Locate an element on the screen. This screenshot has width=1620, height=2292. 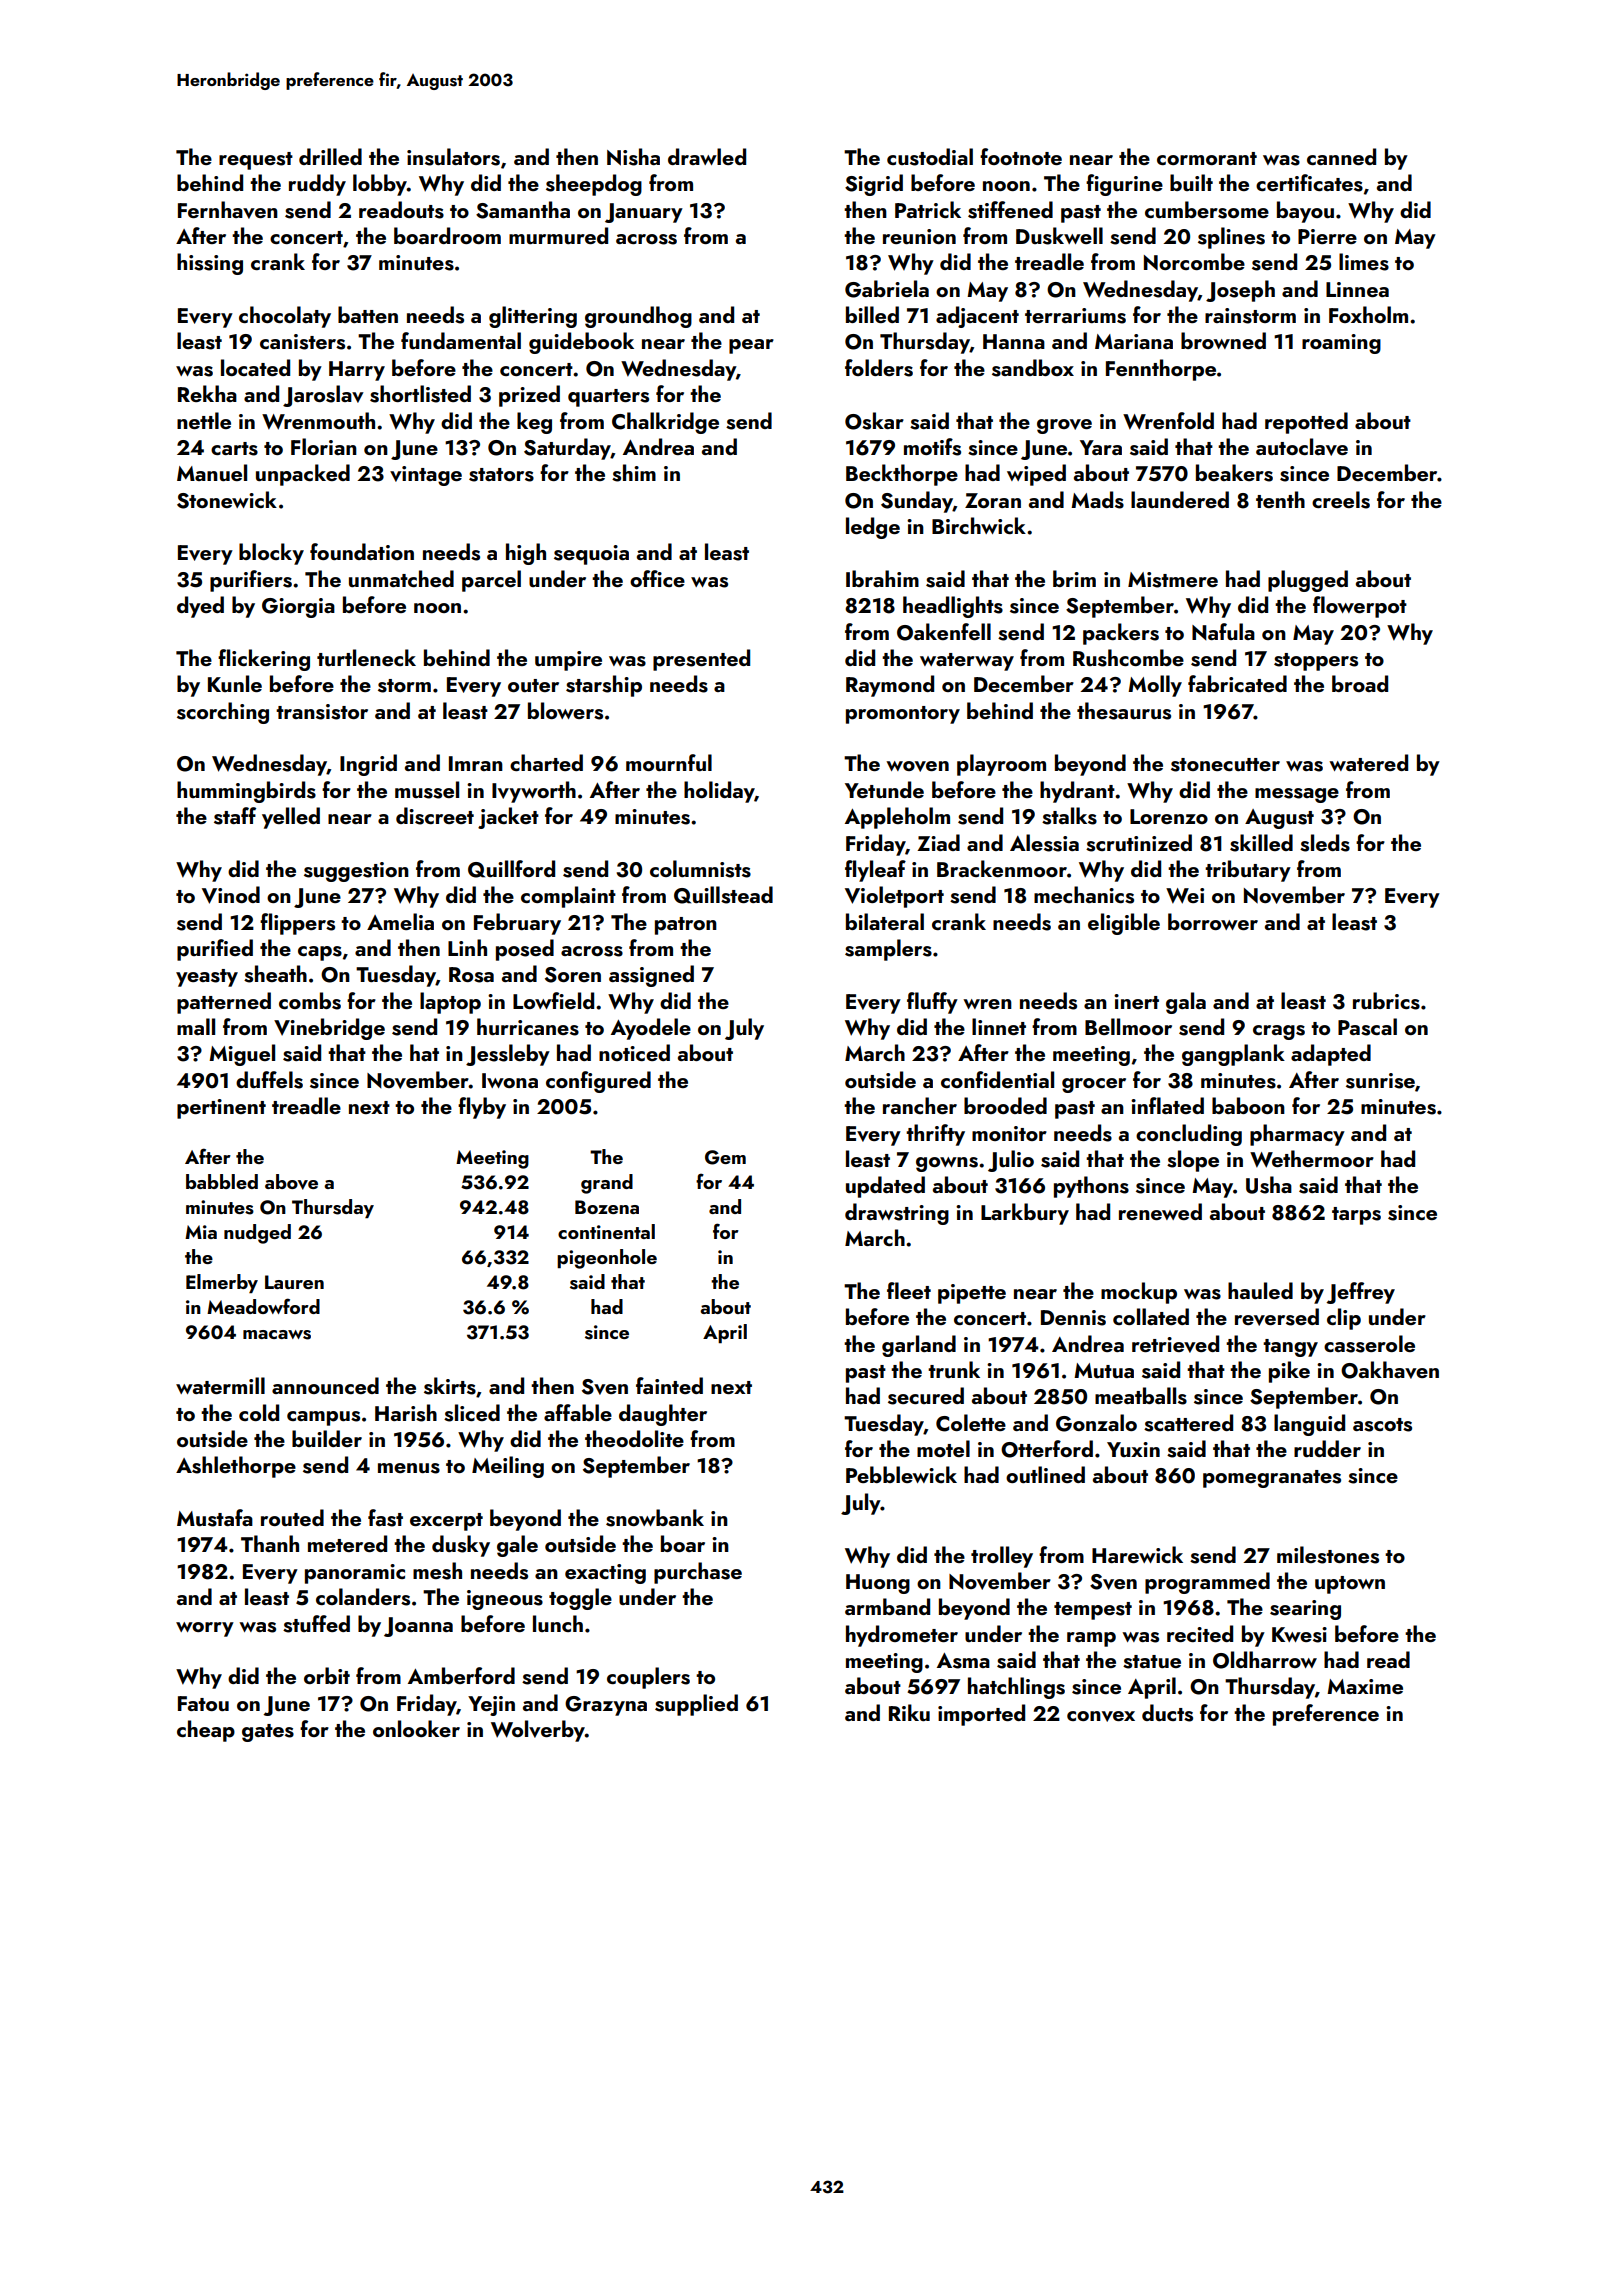
thesaurus is located at coordinates (1124, 711).
